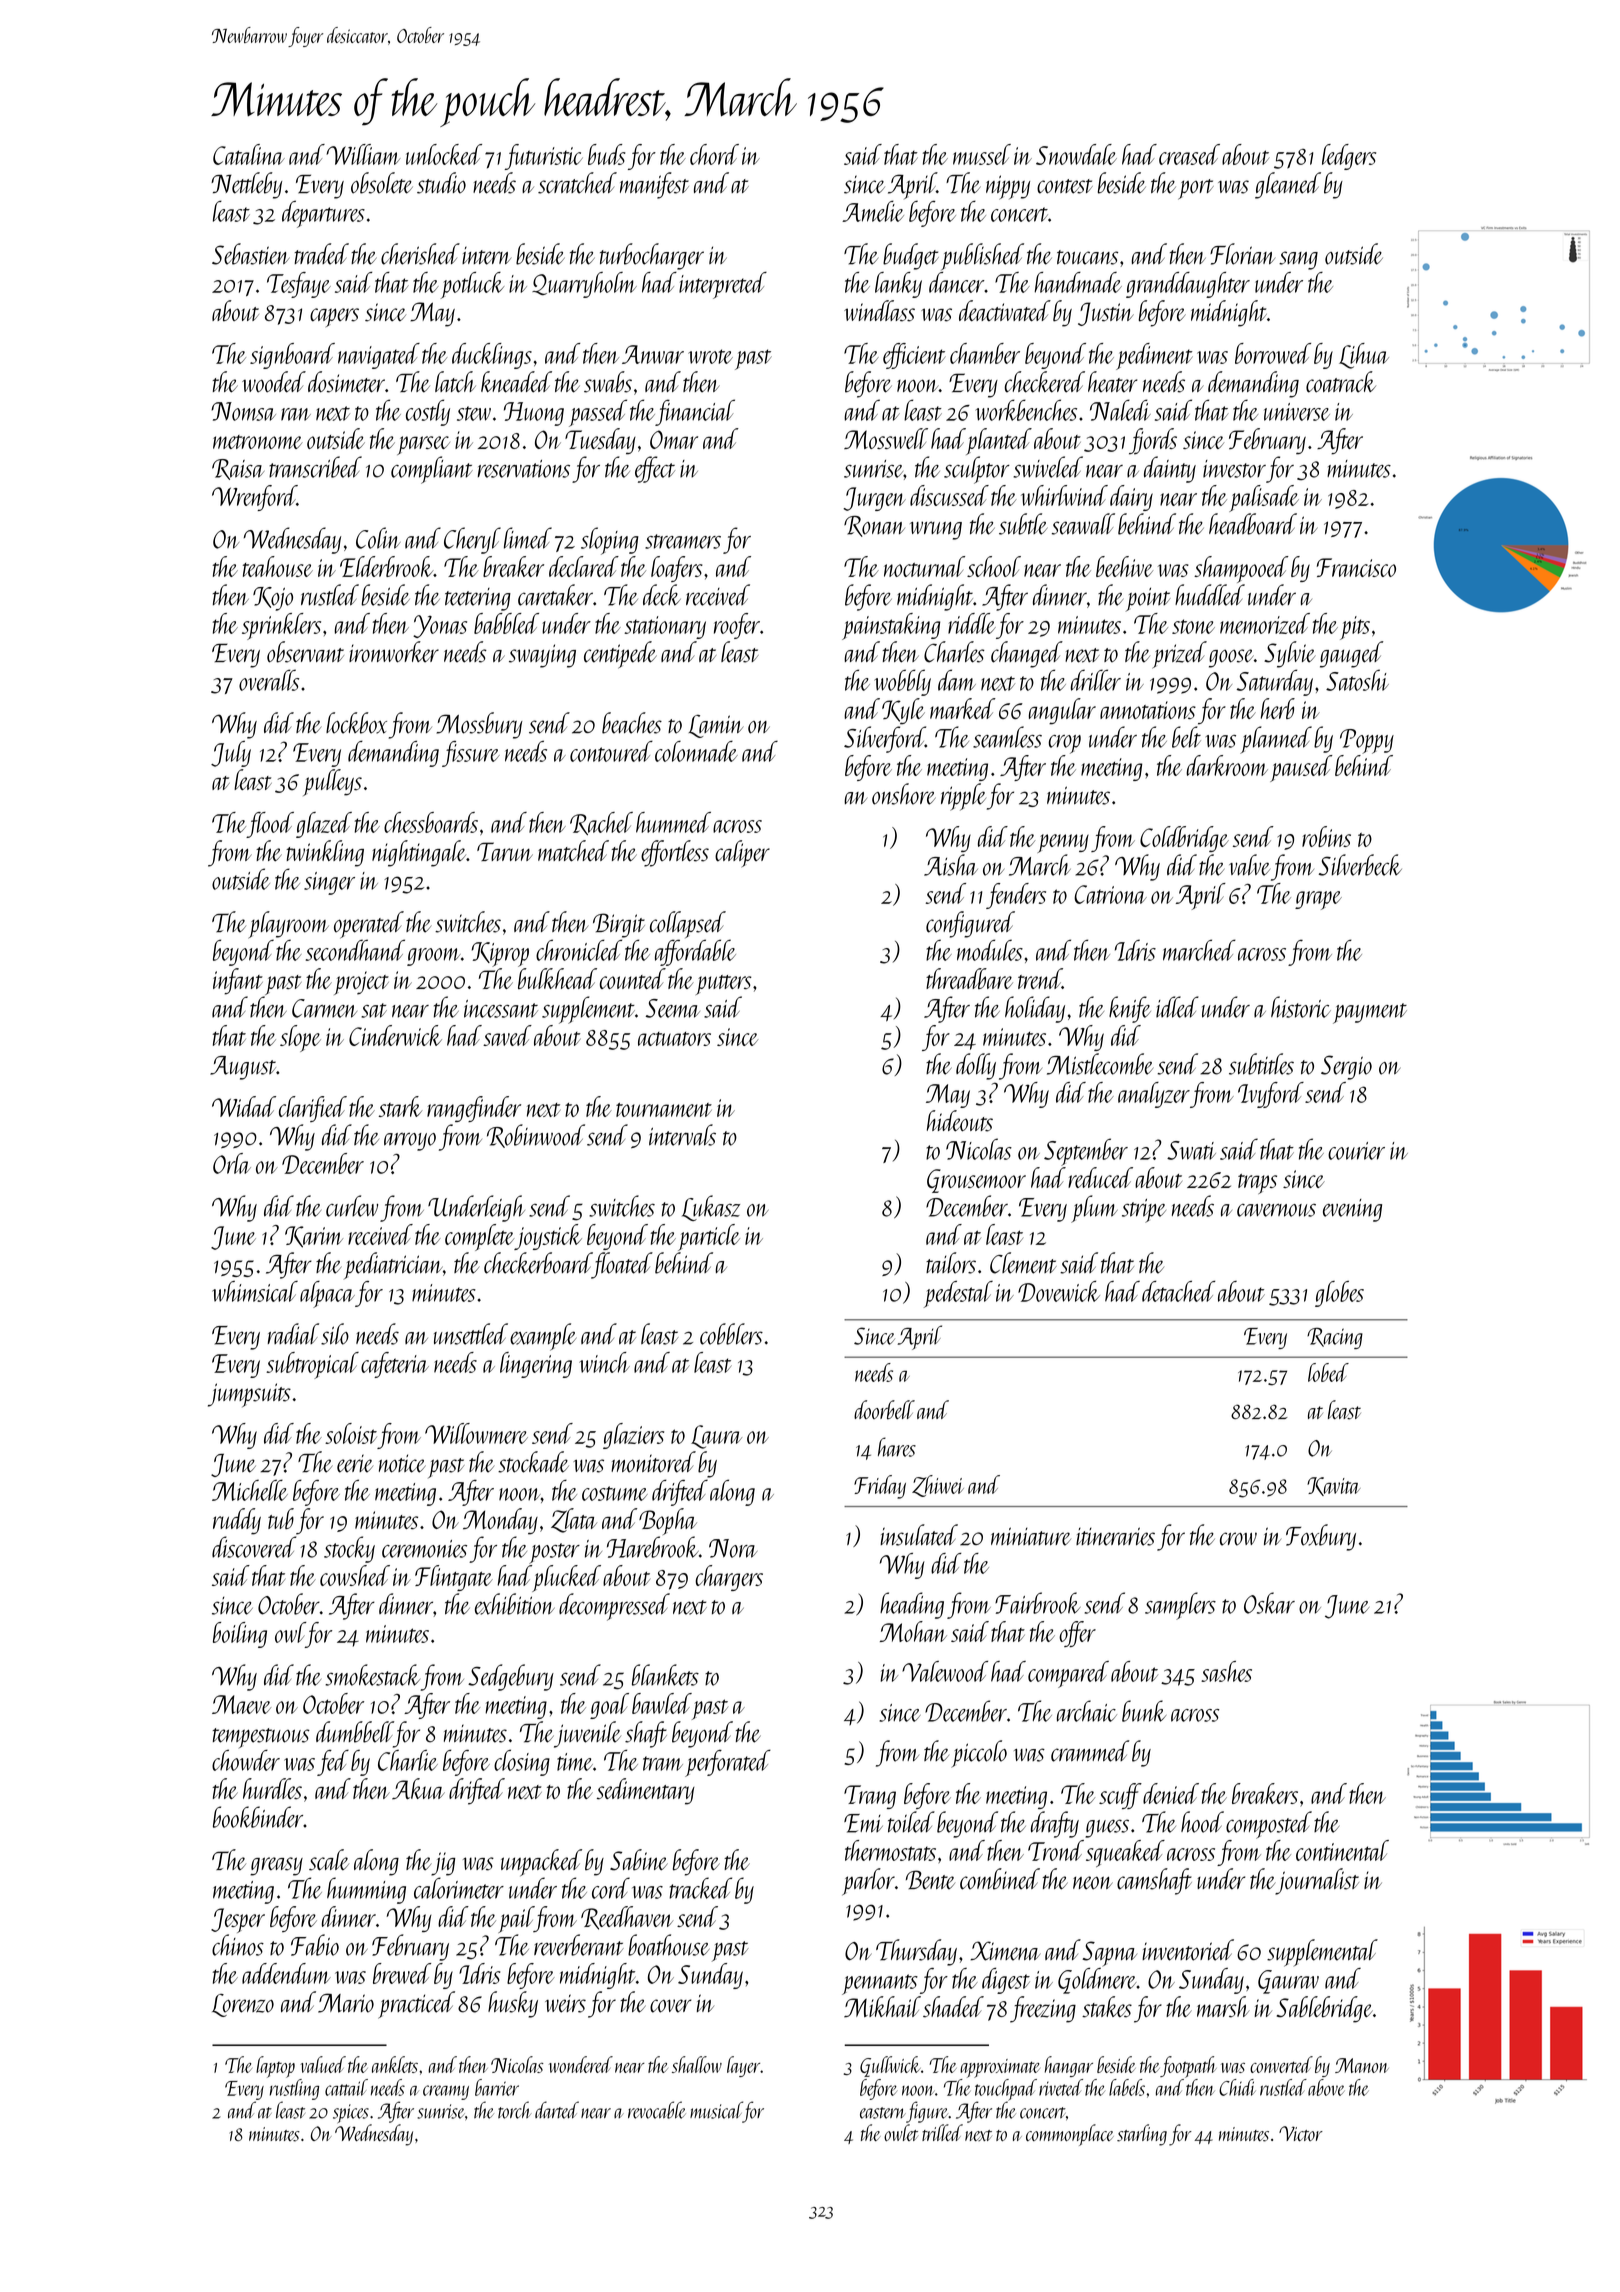 The width and height of the screenshot is (1620, 2292). What do you see at coordinates (476, 1433) in the screenshot?
I see `Willowmere` at bounding box center [476, 1433].
